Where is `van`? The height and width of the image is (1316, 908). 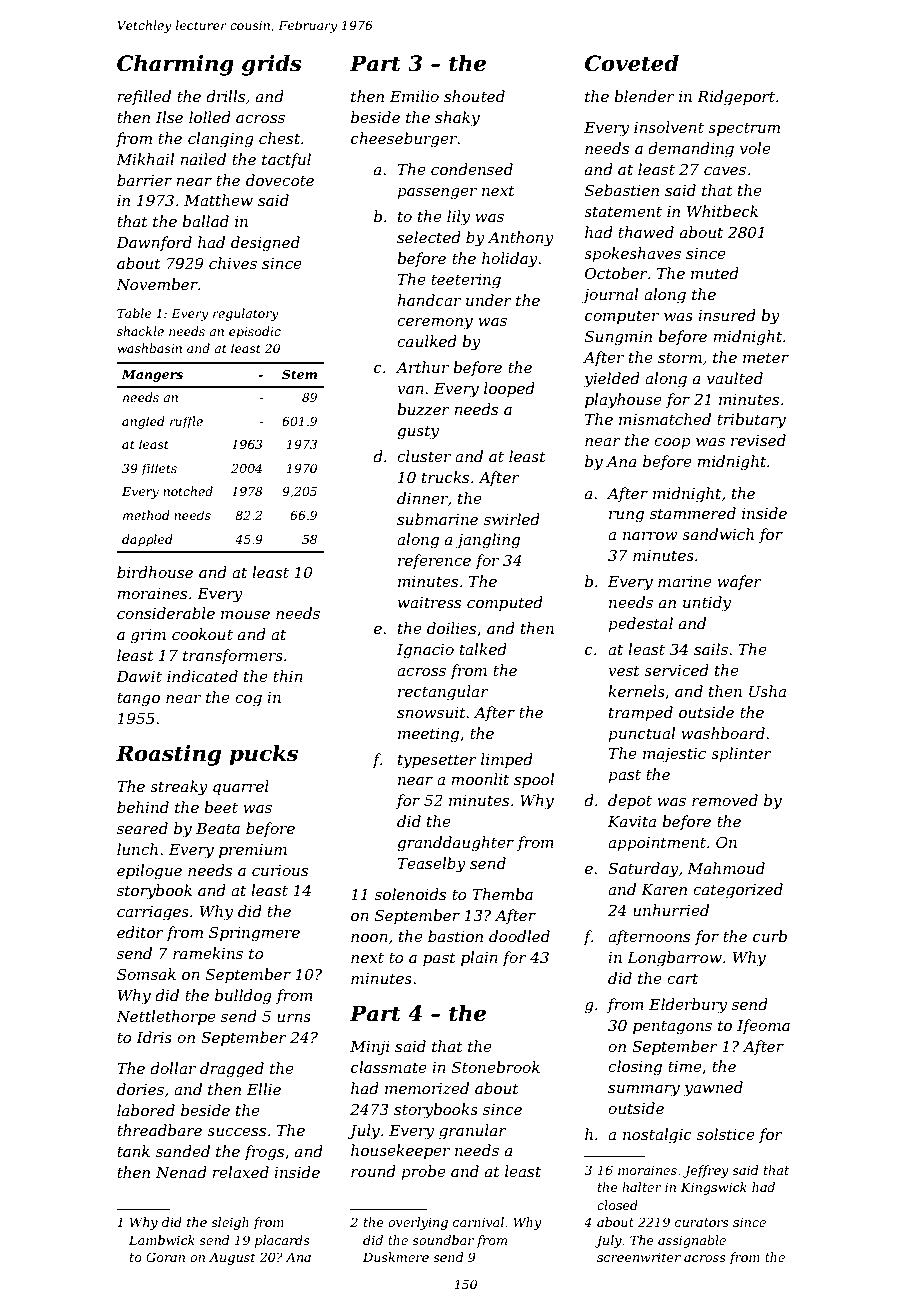 van is located at coordinates (410, 390).
